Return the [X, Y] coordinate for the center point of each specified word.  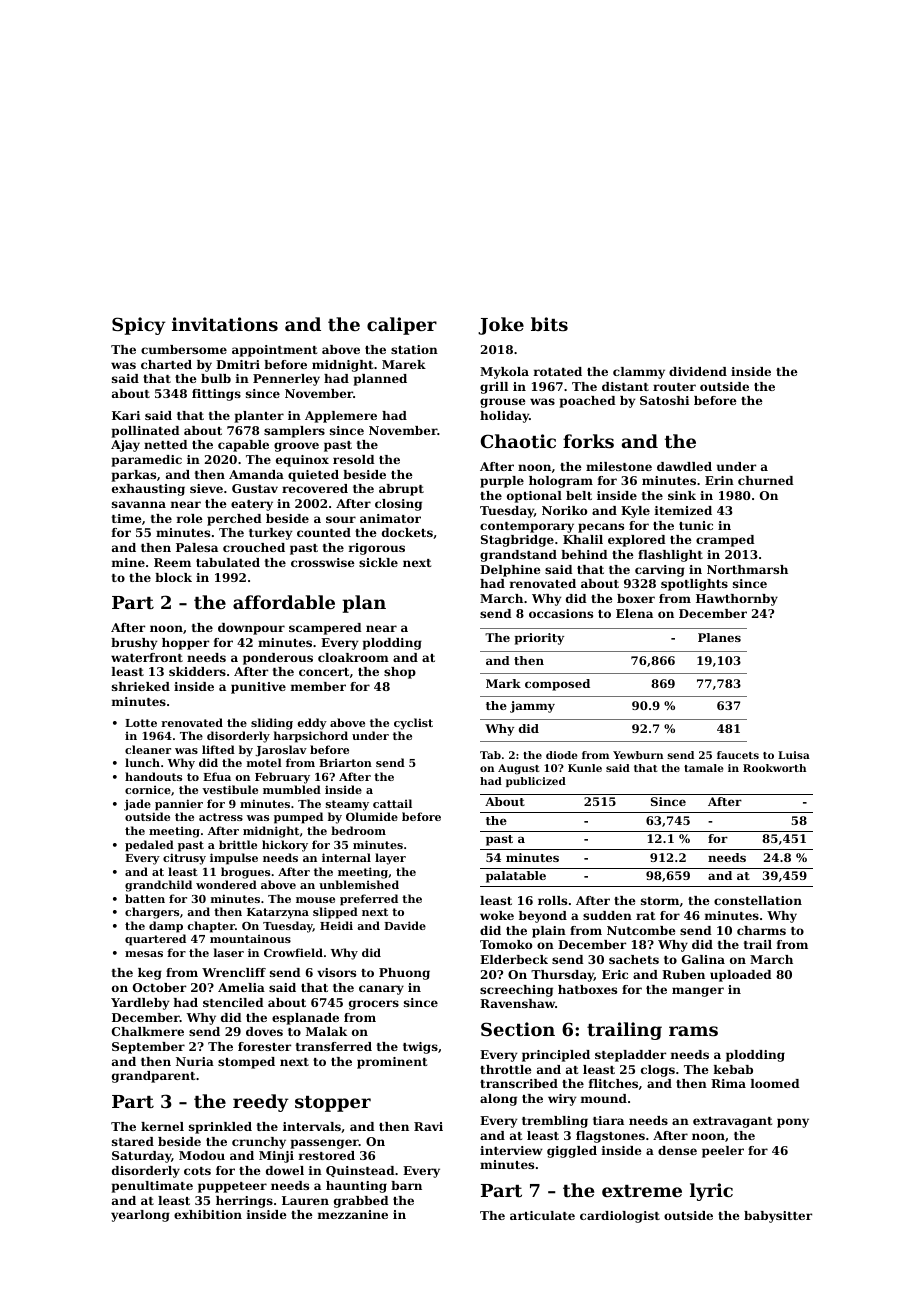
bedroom [358, 830]
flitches [613, 1083]
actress [221, 817]
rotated [558, 371]
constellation [758, 900]
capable [243, 446]
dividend [698, 371]
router [674, 387]
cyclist [413, 724]
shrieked [141, 686]
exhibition [208, 1214]
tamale [703, 768]
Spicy [139, 326]
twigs [420, 1048]
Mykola [504, 373]
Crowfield [293, 952]
